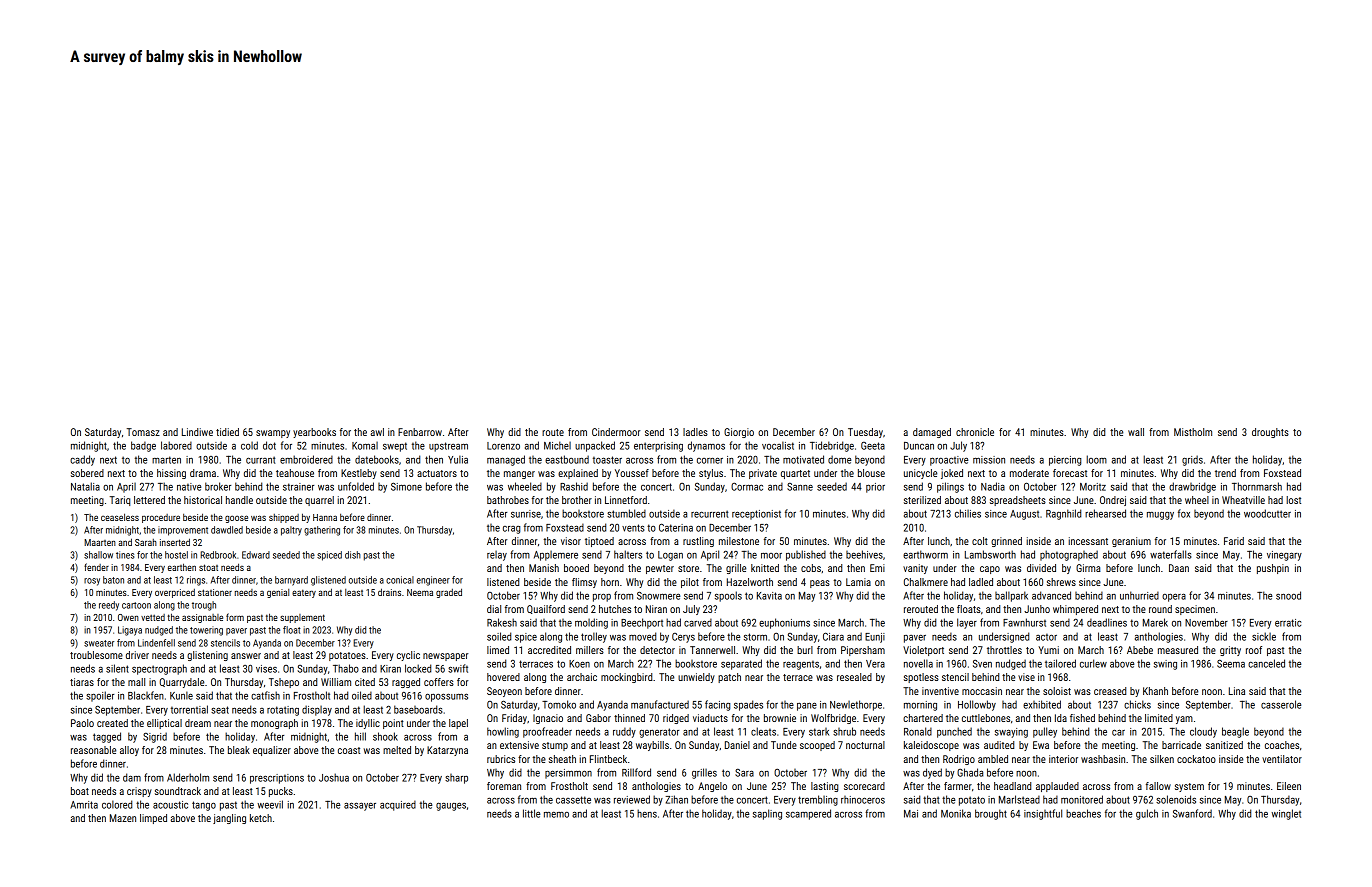 This screenshot has height=887, width=1372. What do you see at coordinates (571, 541) in the screenshot?
I see `visor` at bounding box center [571, 541].
